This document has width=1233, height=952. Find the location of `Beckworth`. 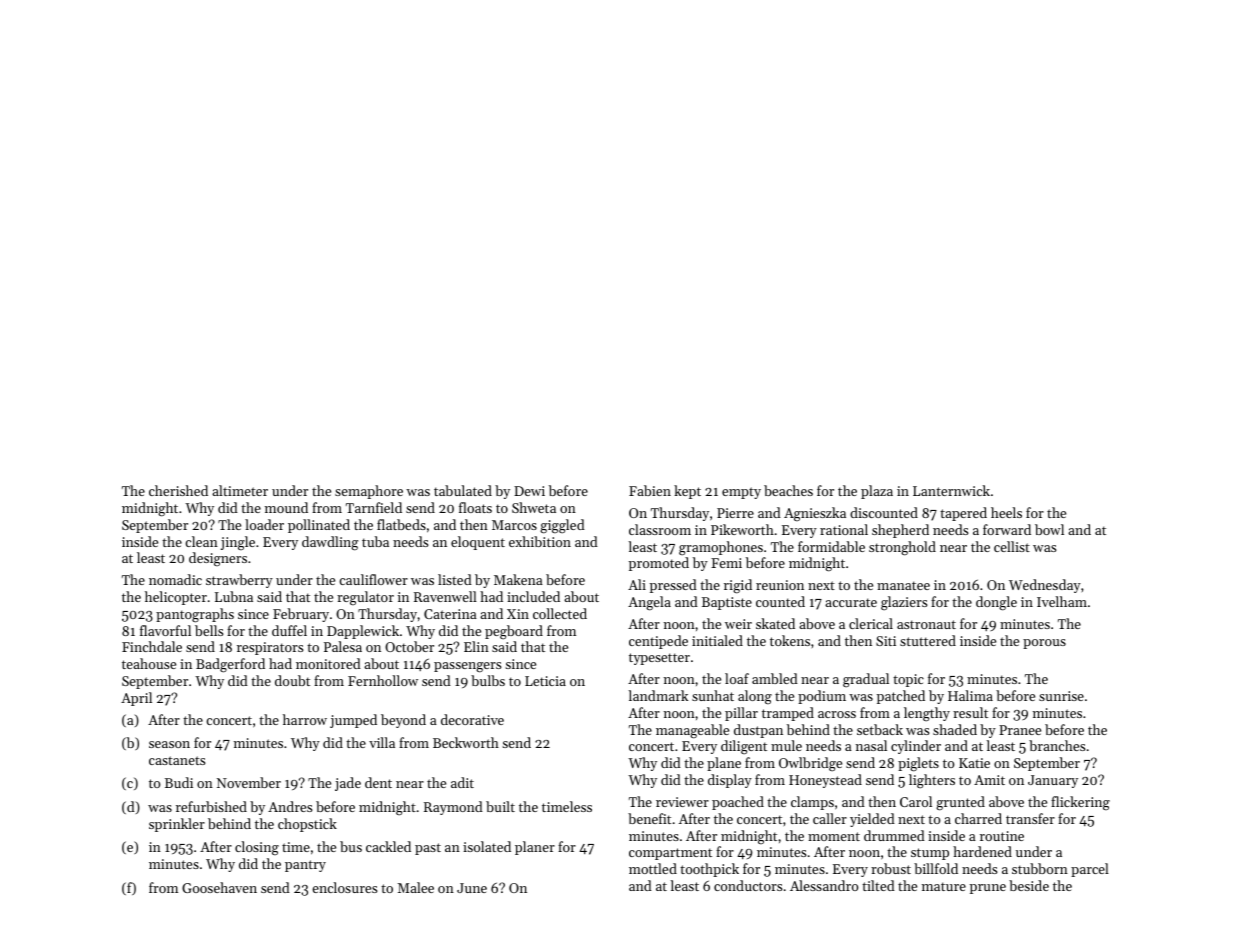

Beckworth is located at coordinates (466, 742).
